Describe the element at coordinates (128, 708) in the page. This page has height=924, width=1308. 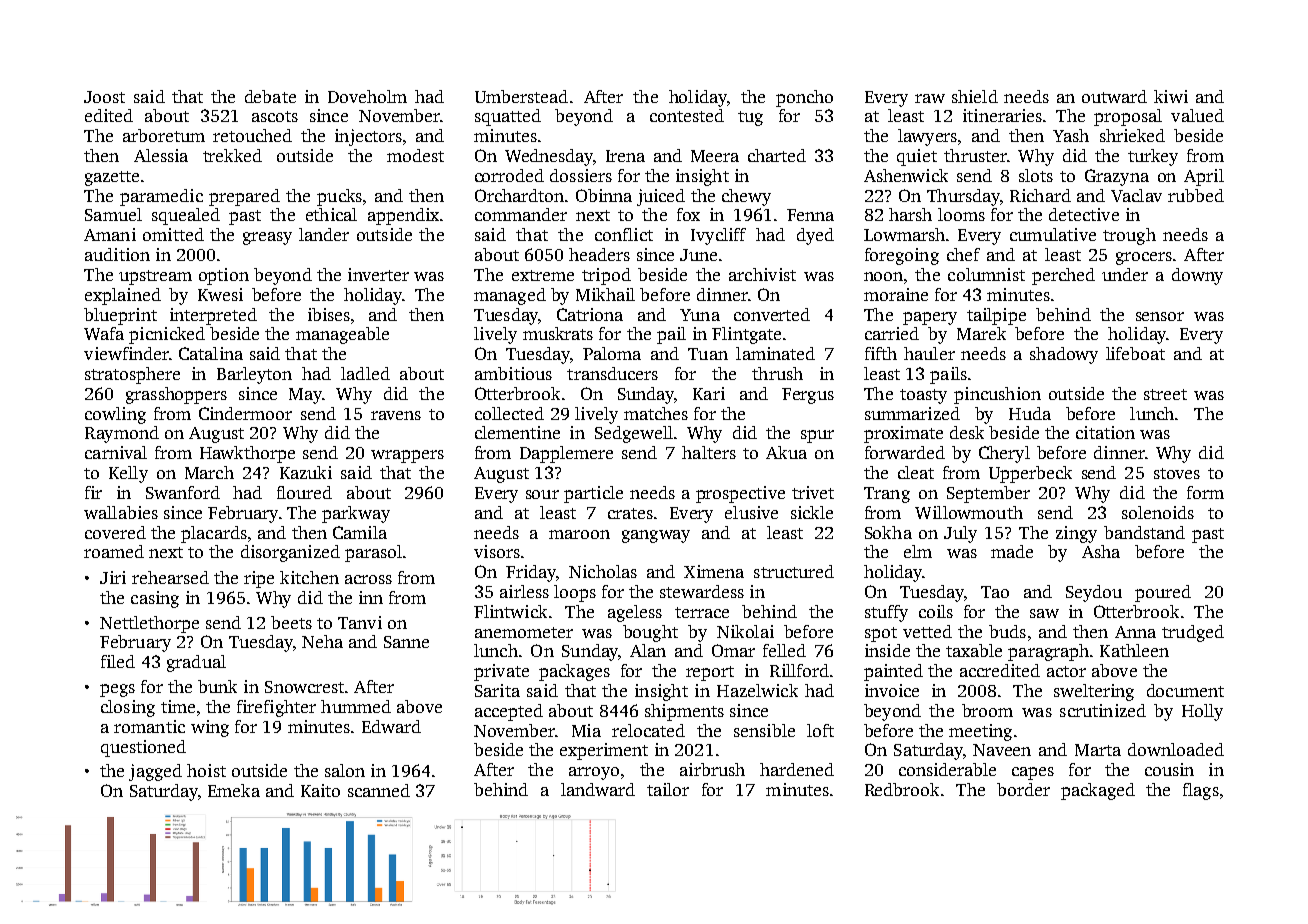
I see `closing` at that location.
